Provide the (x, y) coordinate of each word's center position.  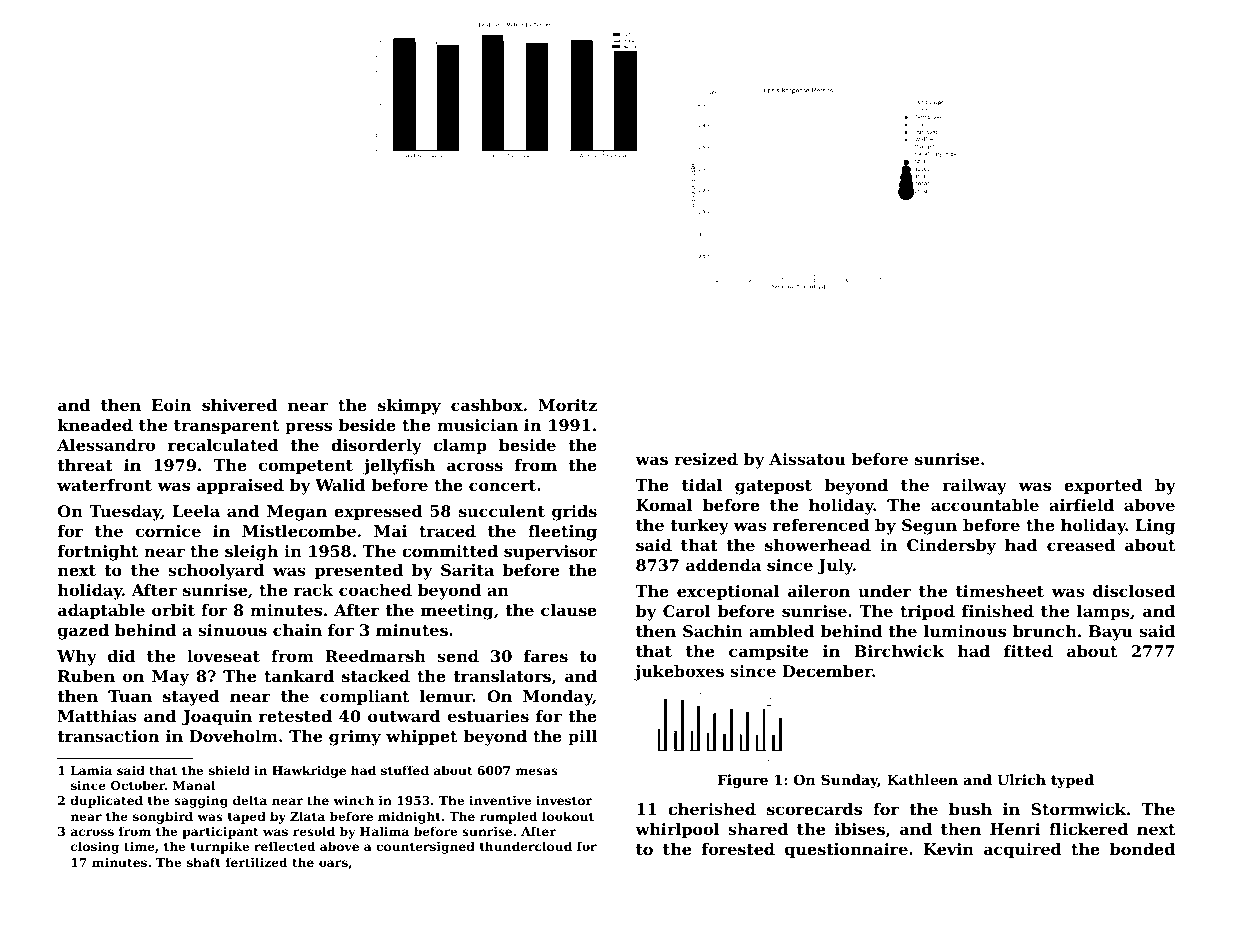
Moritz (567, 405)
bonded (1142, 849)
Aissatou (807, 459)
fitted (1028, 651)
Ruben (86, 676)
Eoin (171, 405)
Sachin (713, 631)
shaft (204, 862)
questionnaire (846, 851)
